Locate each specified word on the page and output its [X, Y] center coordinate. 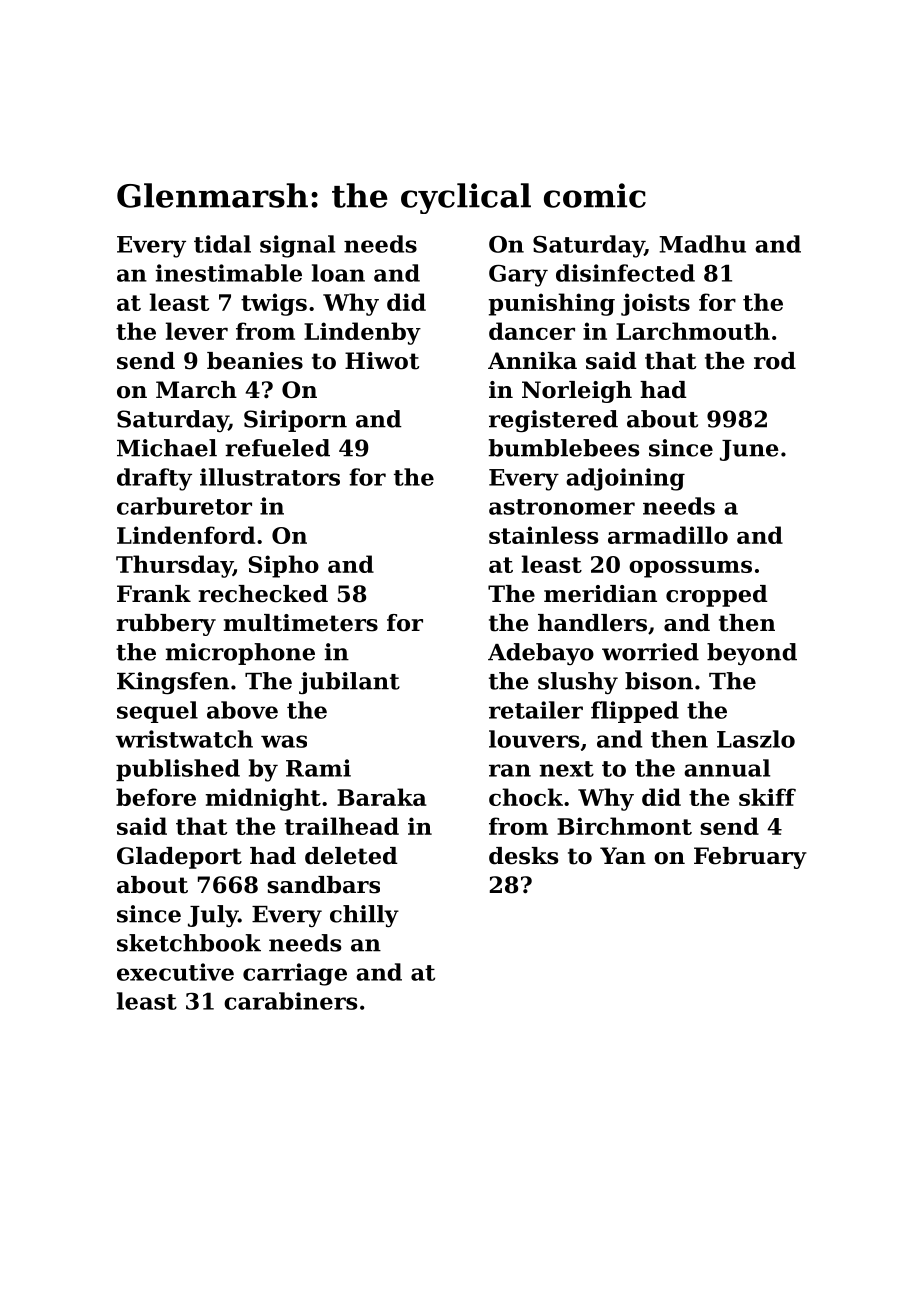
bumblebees [564, 448]
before [156, 797]
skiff [767, 797]
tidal [222, 244]
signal [297, 246]
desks [523, 856]
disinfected [625, 273]
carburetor [184, 506]
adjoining [625, 479]
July [213, 916]
